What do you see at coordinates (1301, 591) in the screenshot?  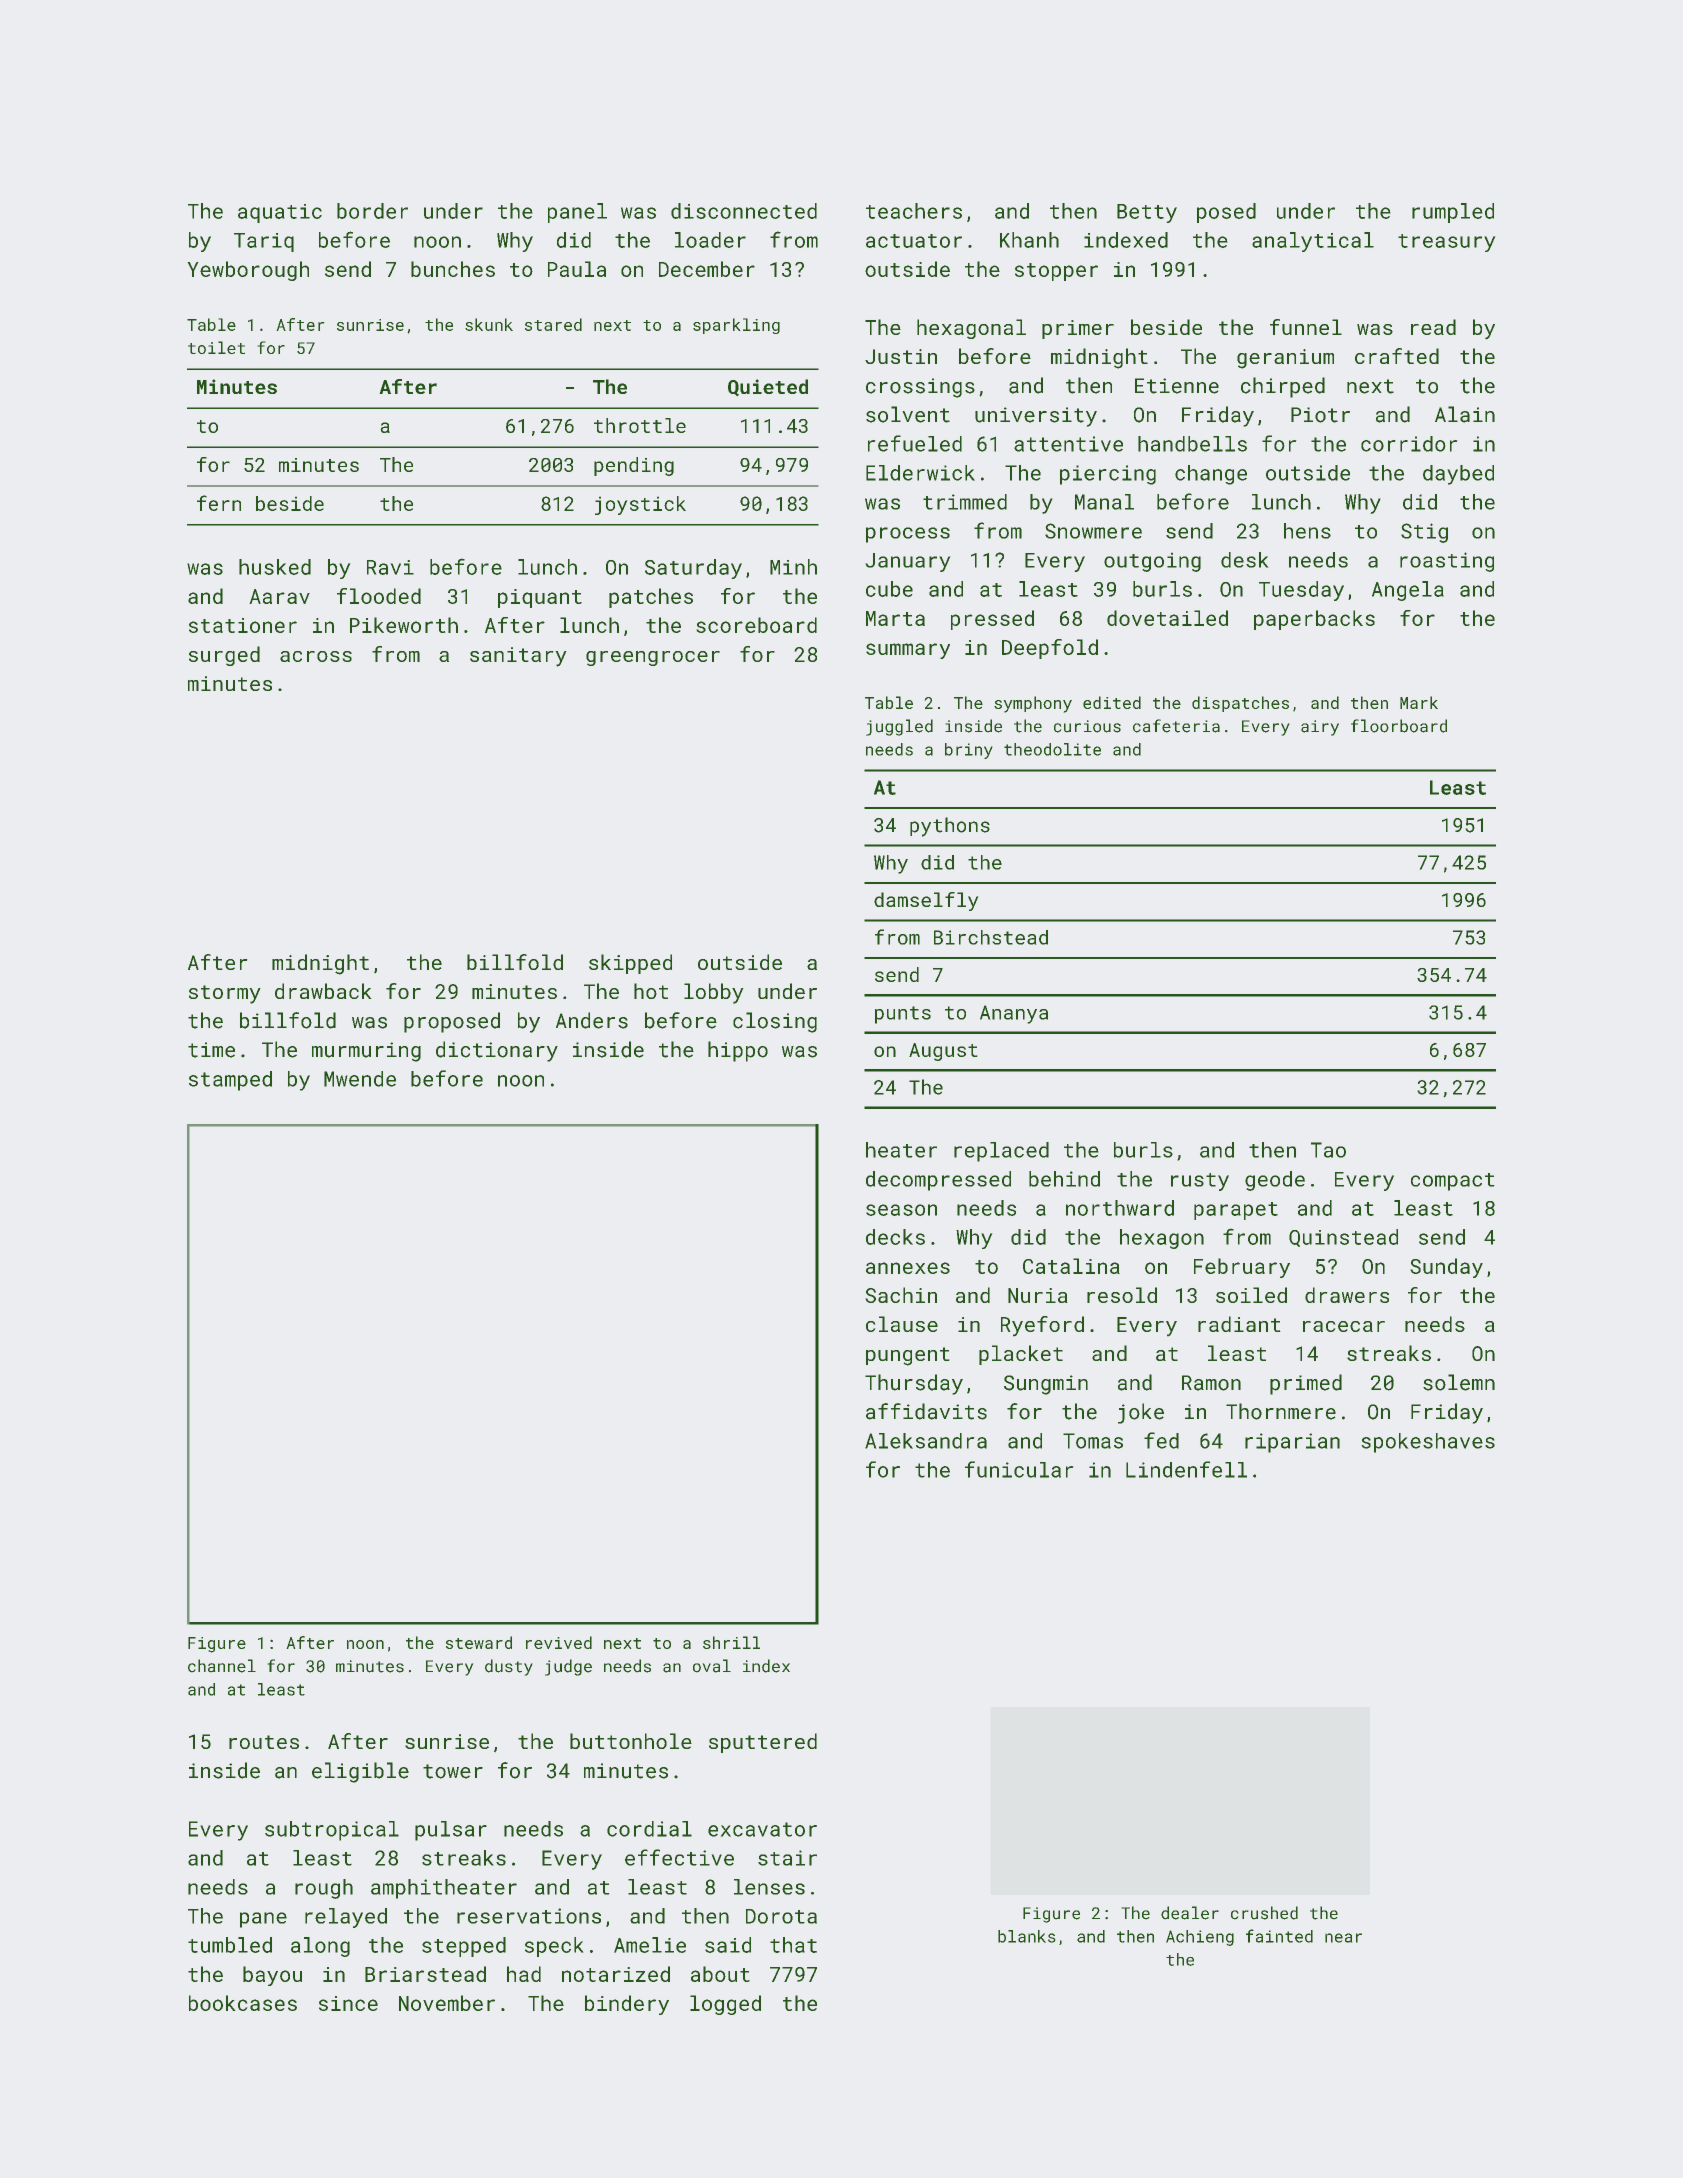 I see `Tuesday` at bounding box center [1301, 591].
